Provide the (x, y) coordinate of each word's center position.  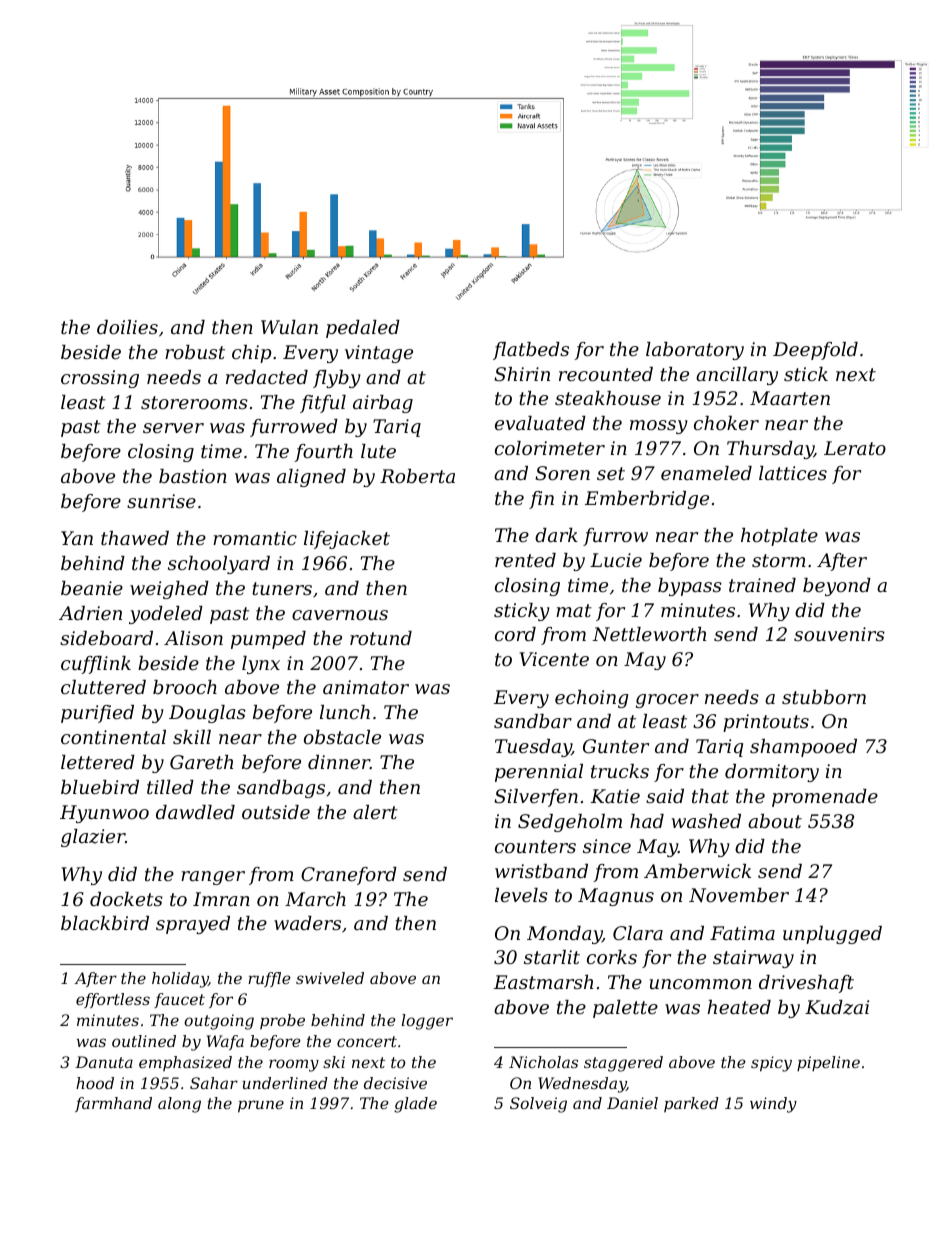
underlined (285, 1083)
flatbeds (531, 351)
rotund (381, 638)
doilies (127, 327)
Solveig (538, 1105)
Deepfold (815, 351)
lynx (261, 665)
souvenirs (839, 634)
